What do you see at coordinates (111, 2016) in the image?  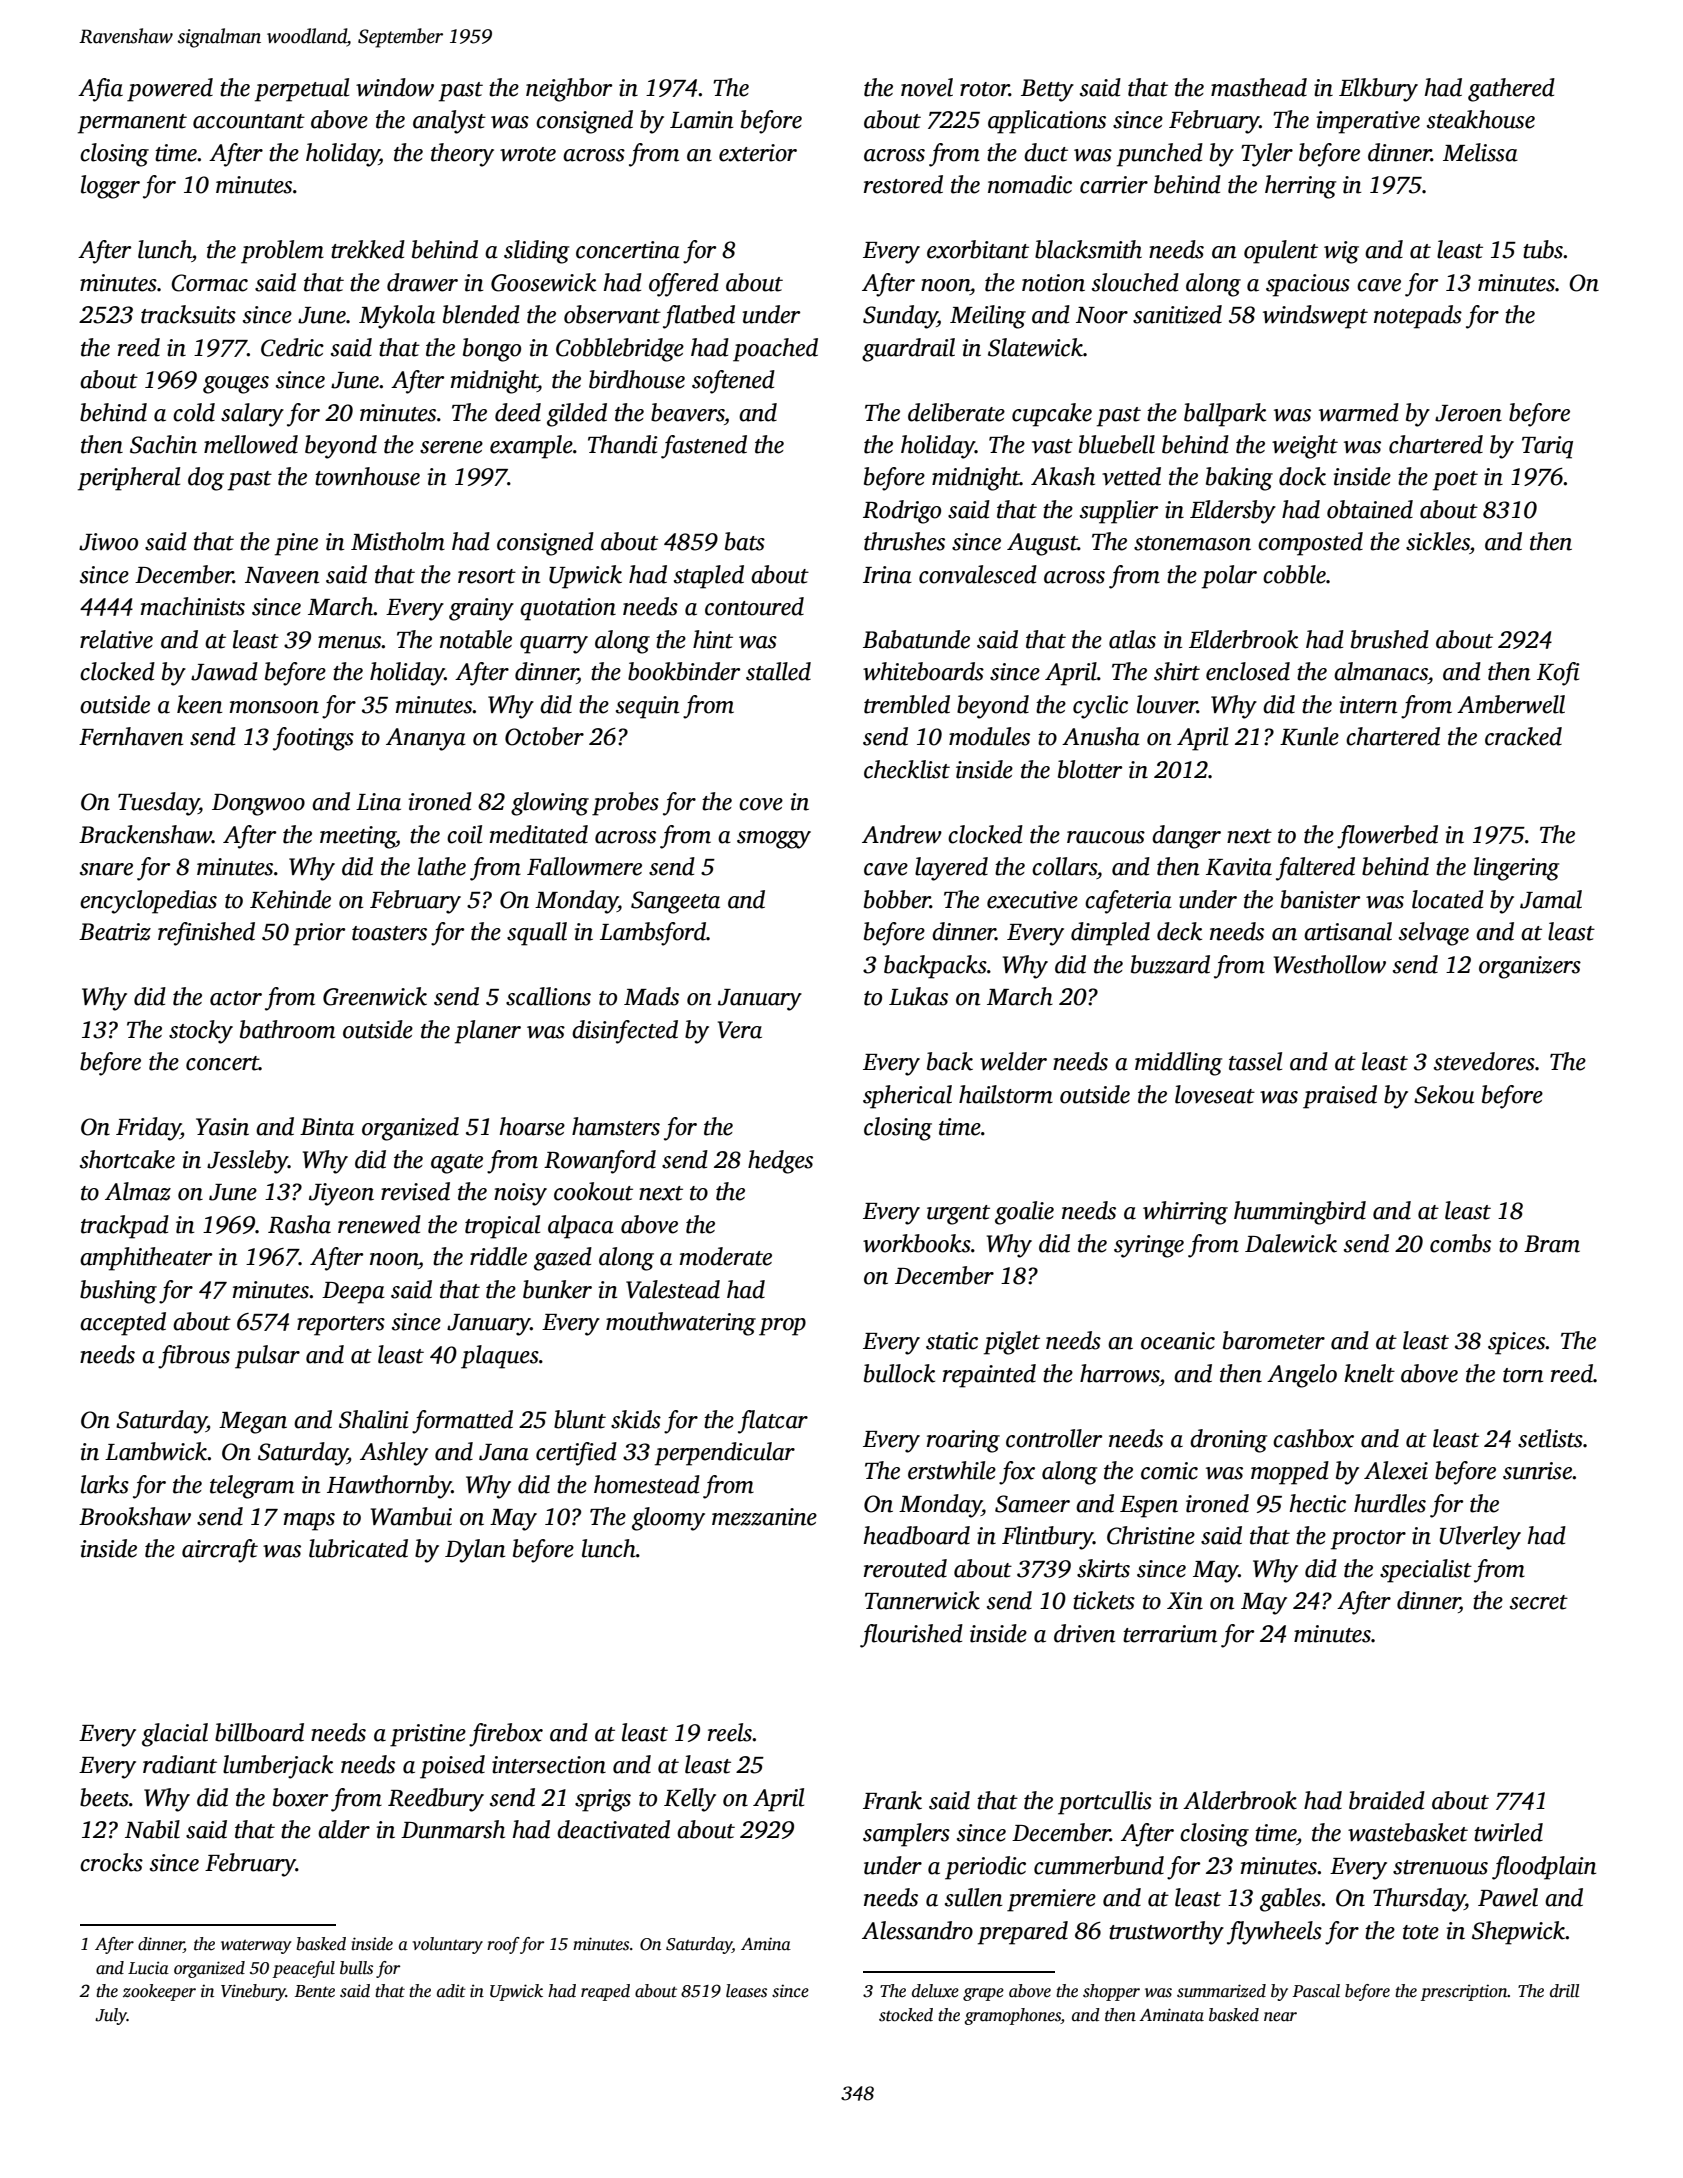 I see `July` at bounding box center [111, 2016].
